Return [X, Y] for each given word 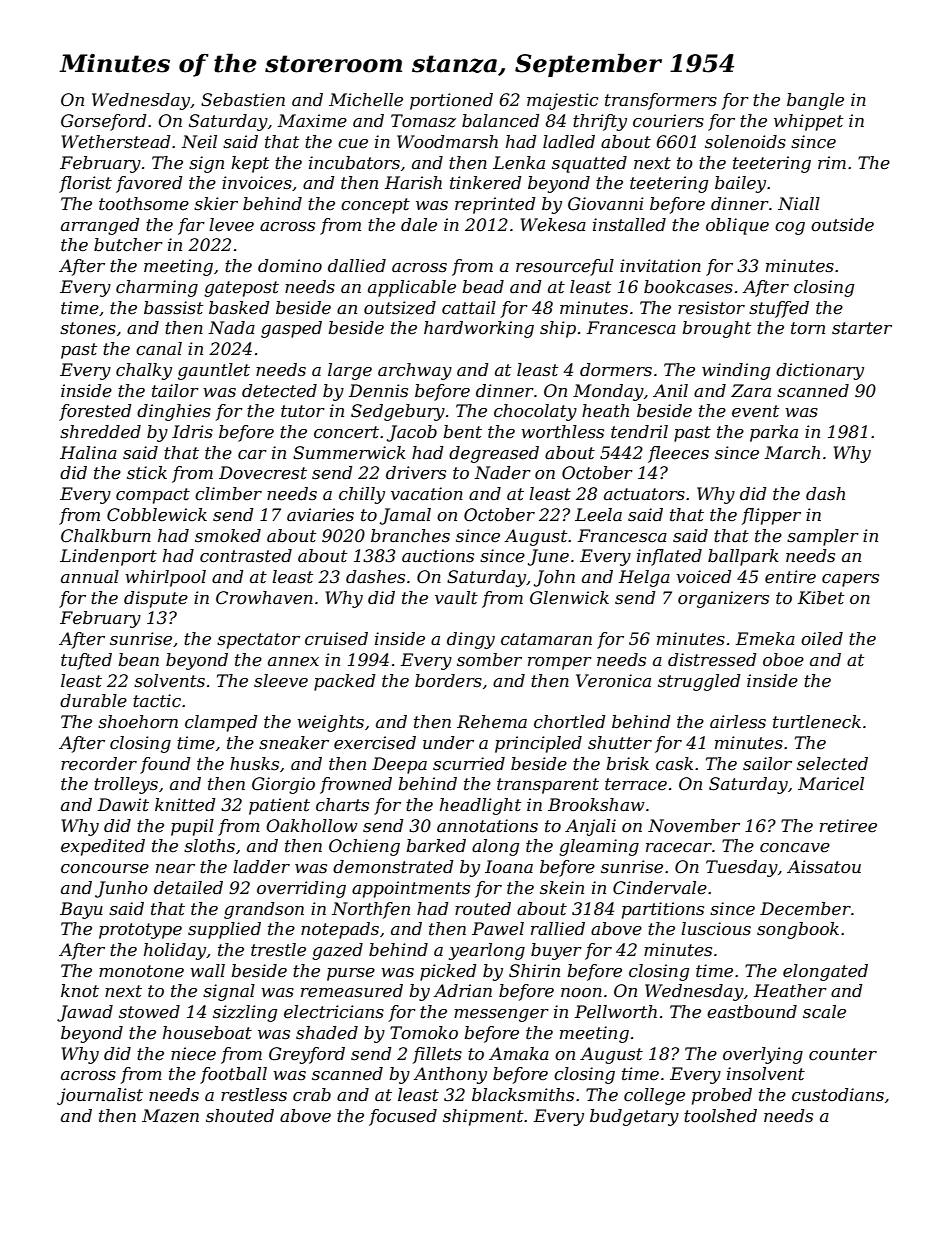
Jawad [85, 1013]
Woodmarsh [447, 141]
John [554, 578]
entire [790, 577]
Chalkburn [106, 535]
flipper [771, 516]
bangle [815, 101]
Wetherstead [116, 142]
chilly [362, 495]
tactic [157, 701]
